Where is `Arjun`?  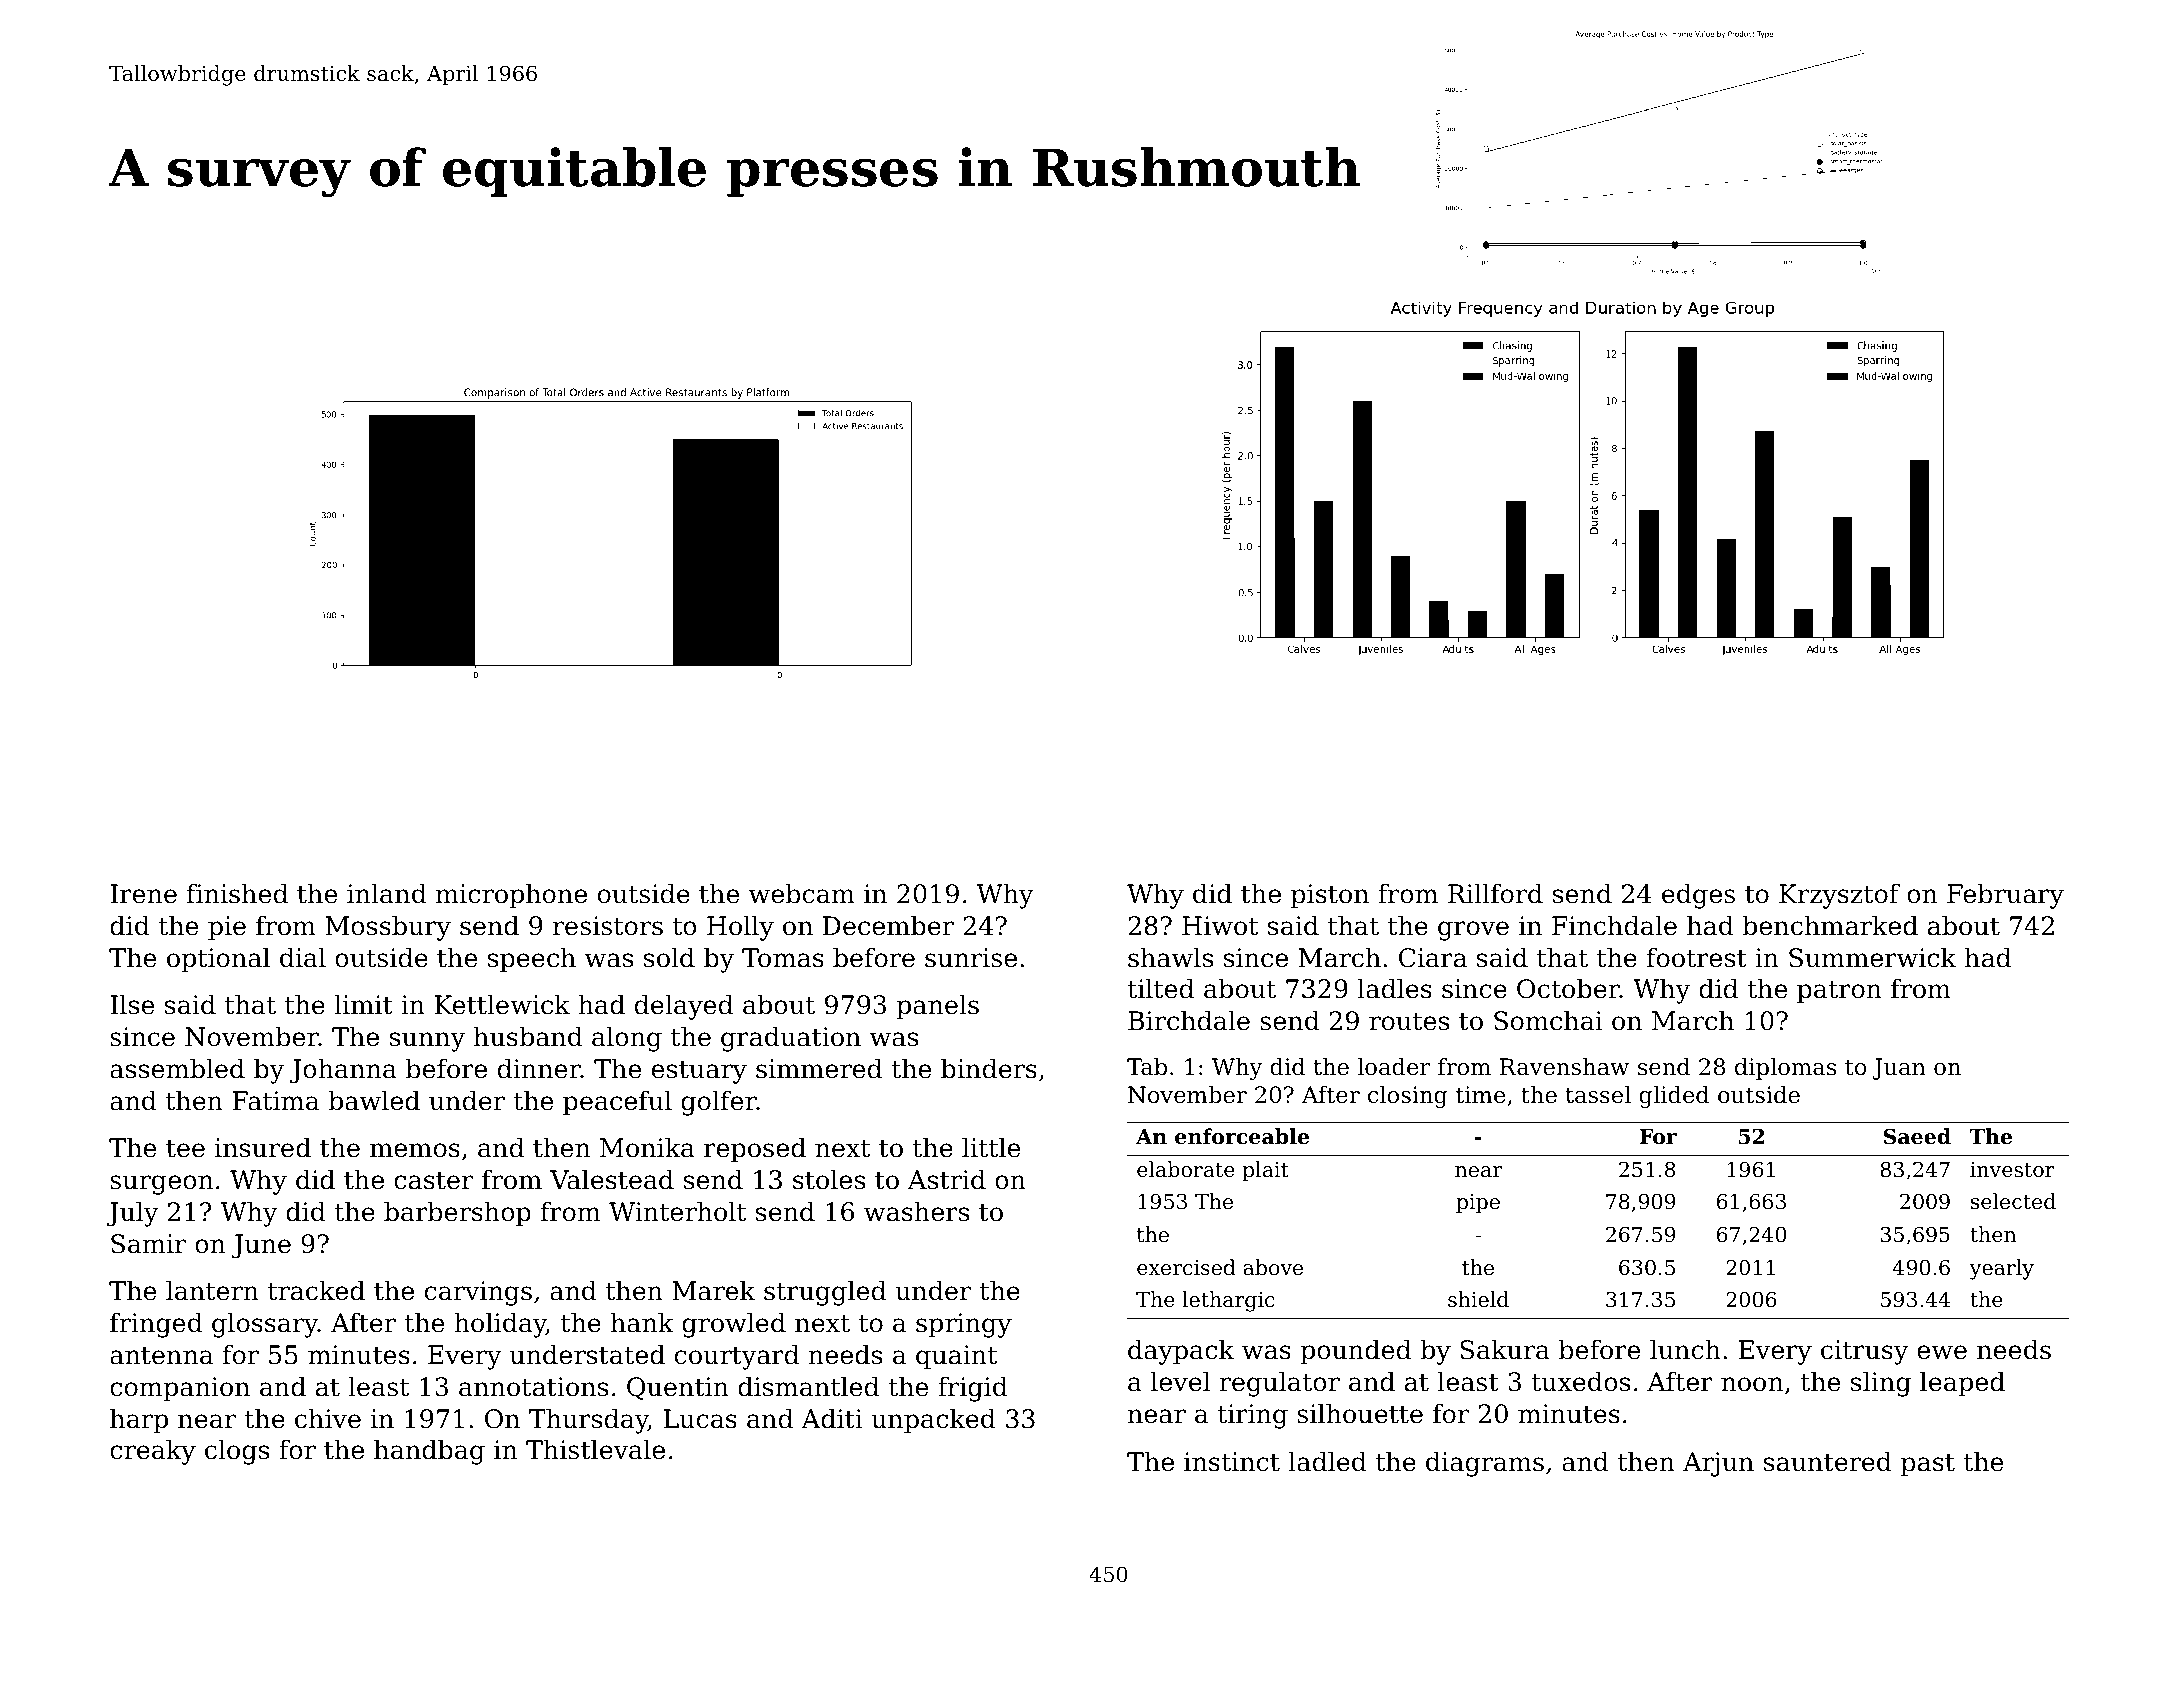
Arjun is located at coordinates (1718, 1464).
